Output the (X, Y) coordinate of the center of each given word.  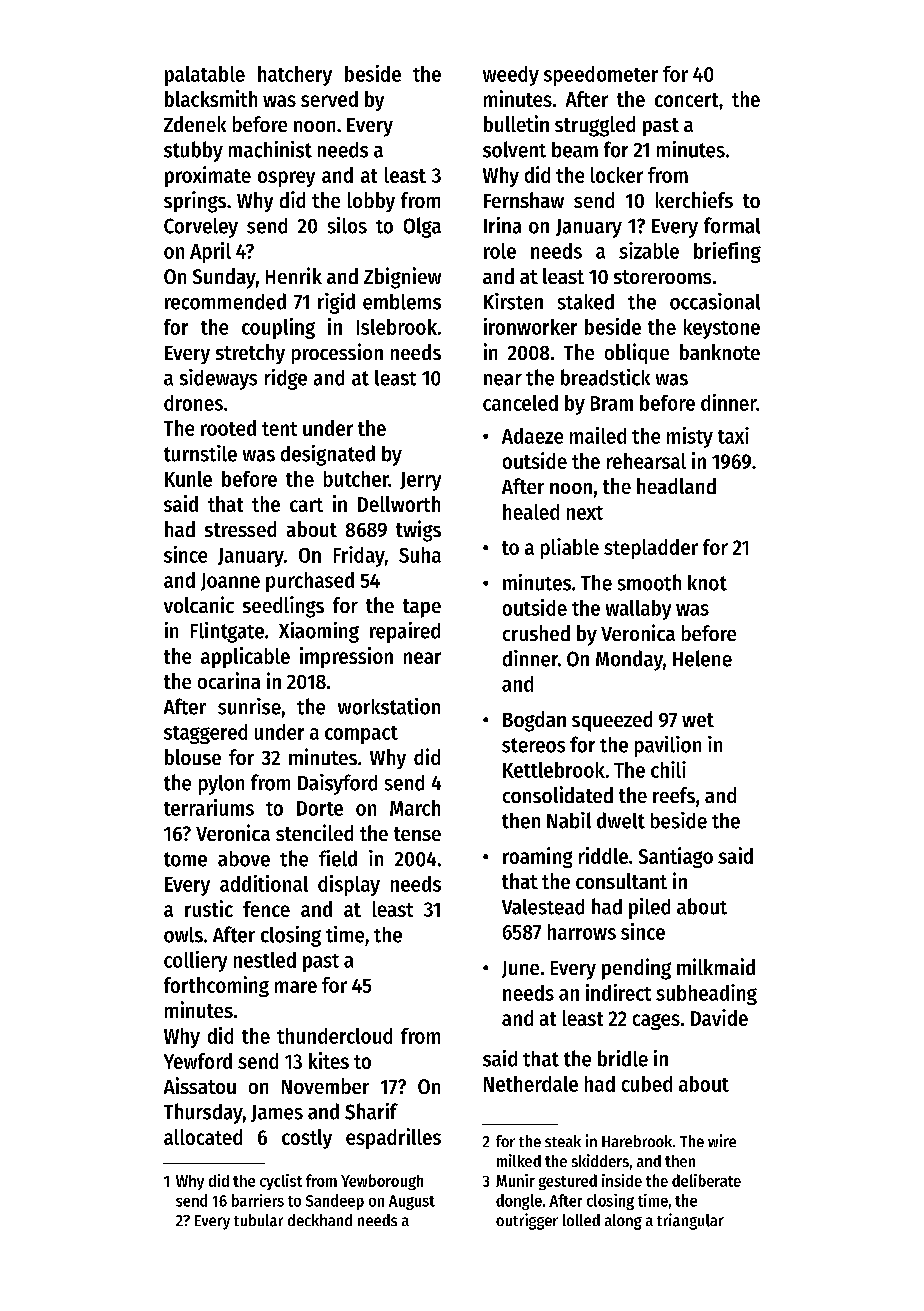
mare (296, 987)
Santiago (676, 857)
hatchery (295, 76)
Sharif (371, 1111)
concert (686, 100)
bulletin (516, 123)
